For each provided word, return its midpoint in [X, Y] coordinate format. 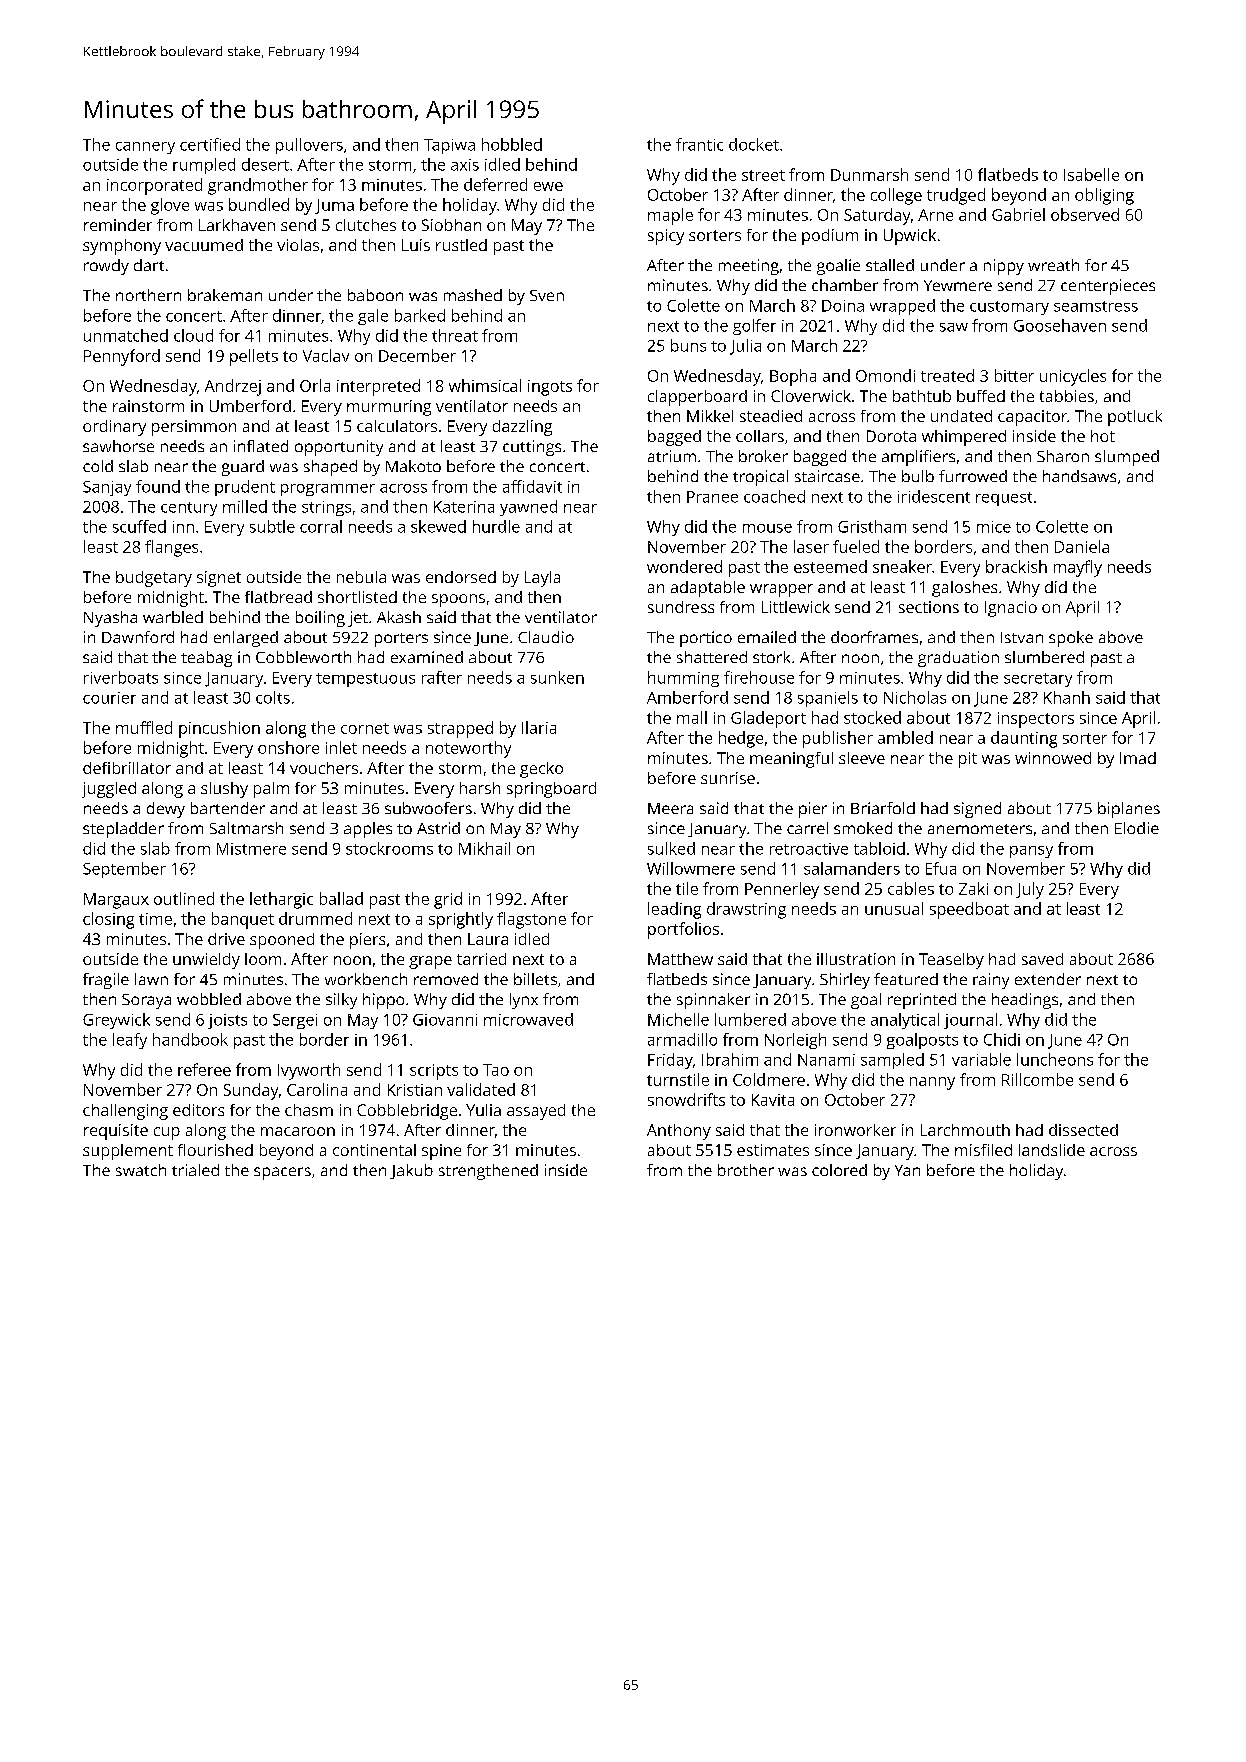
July [1030, 890]
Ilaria [539, 727]
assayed [536, 1112]
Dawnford [138, 637]
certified [210, 144]
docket [754, 144]
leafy [130, 1041]
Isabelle [1091, 174]
